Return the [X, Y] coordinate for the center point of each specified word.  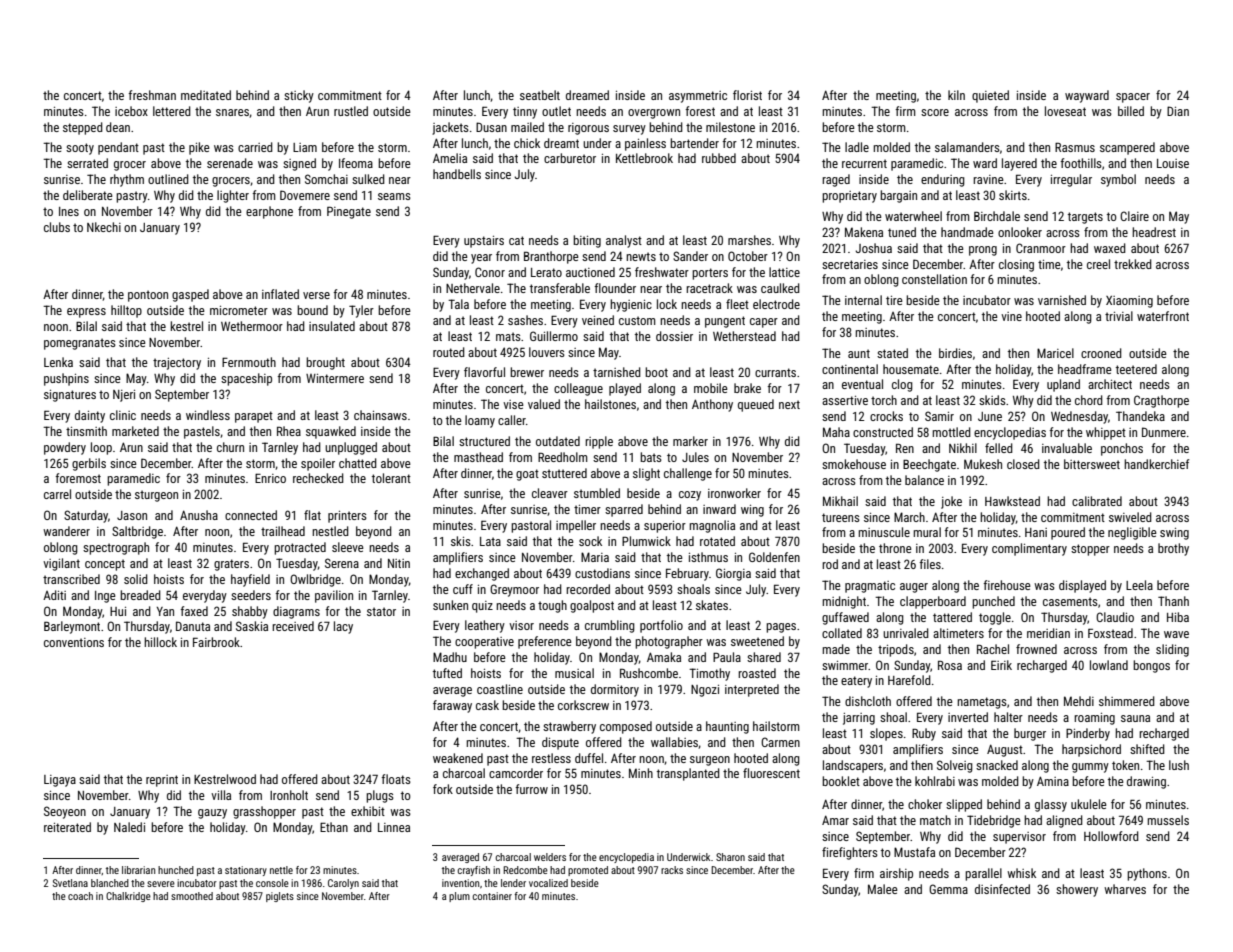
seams [394, 196]
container [492, 896]
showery [1077, 890]
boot [656, 372]
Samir [939, 416]
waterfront [1163, 316]
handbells [457, 174]
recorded [588, 589]
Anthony [712, 405]
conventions [74, 642]
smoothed [192, 896]
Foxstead [1110, 633]
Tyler [361, 311]
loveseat [1065, 111]
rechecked [318, 478]
